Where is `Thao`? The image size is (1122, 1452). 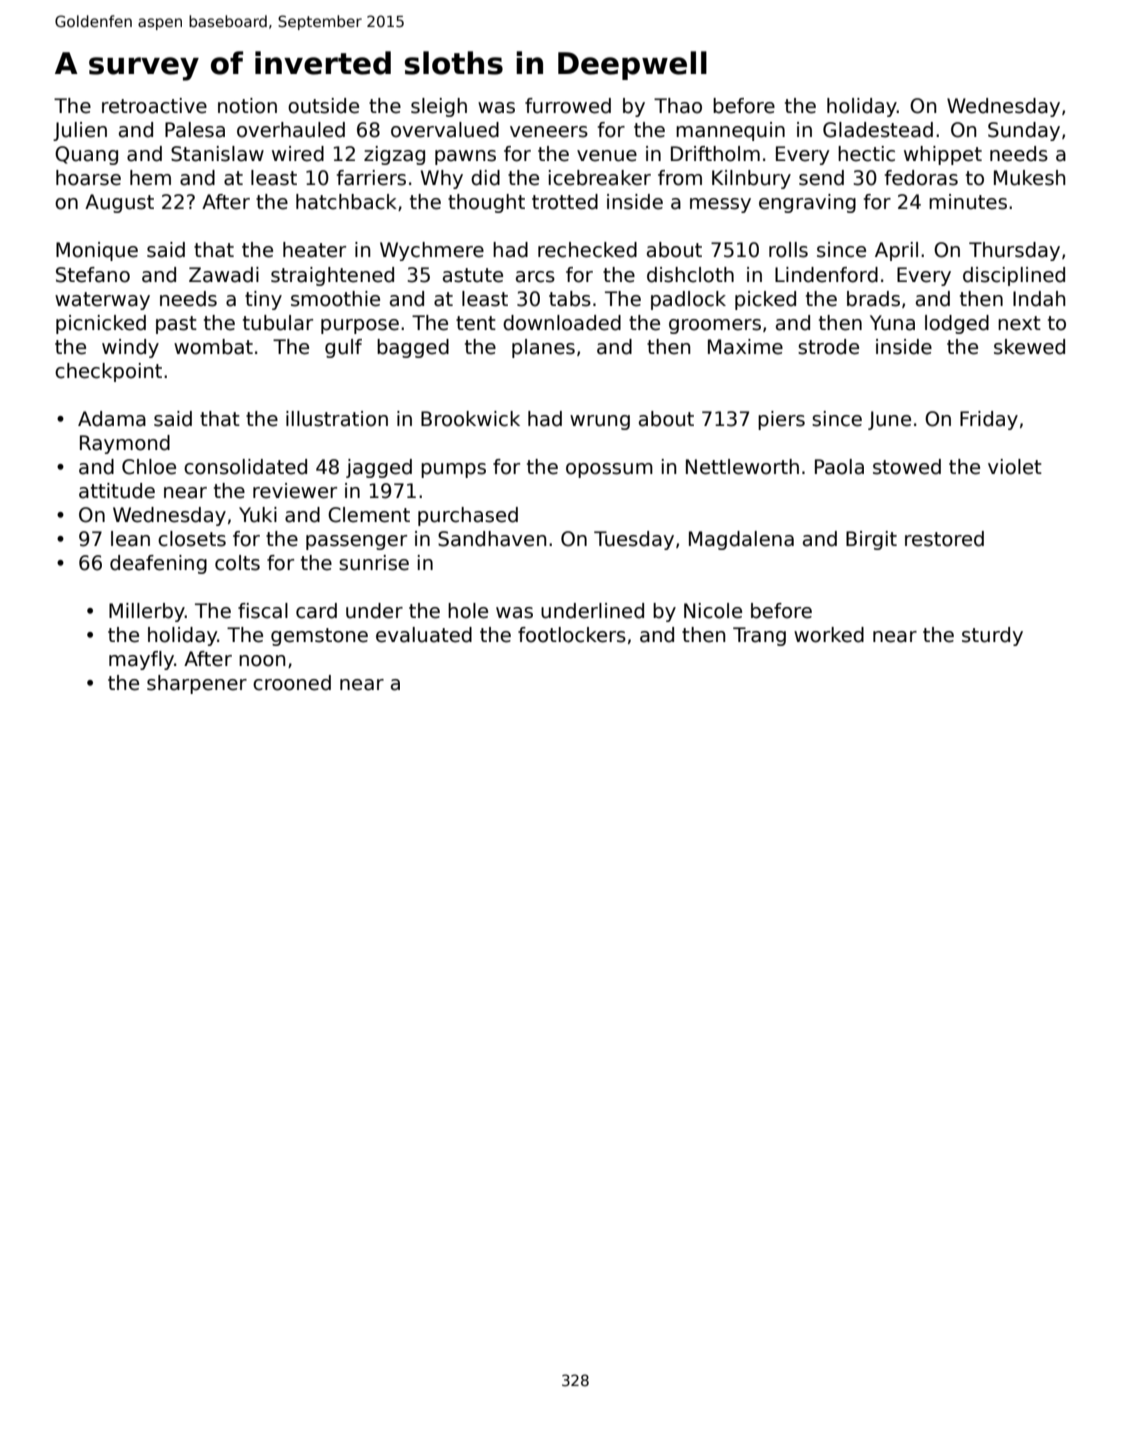
Thao is located at coordinates (678, 106).
